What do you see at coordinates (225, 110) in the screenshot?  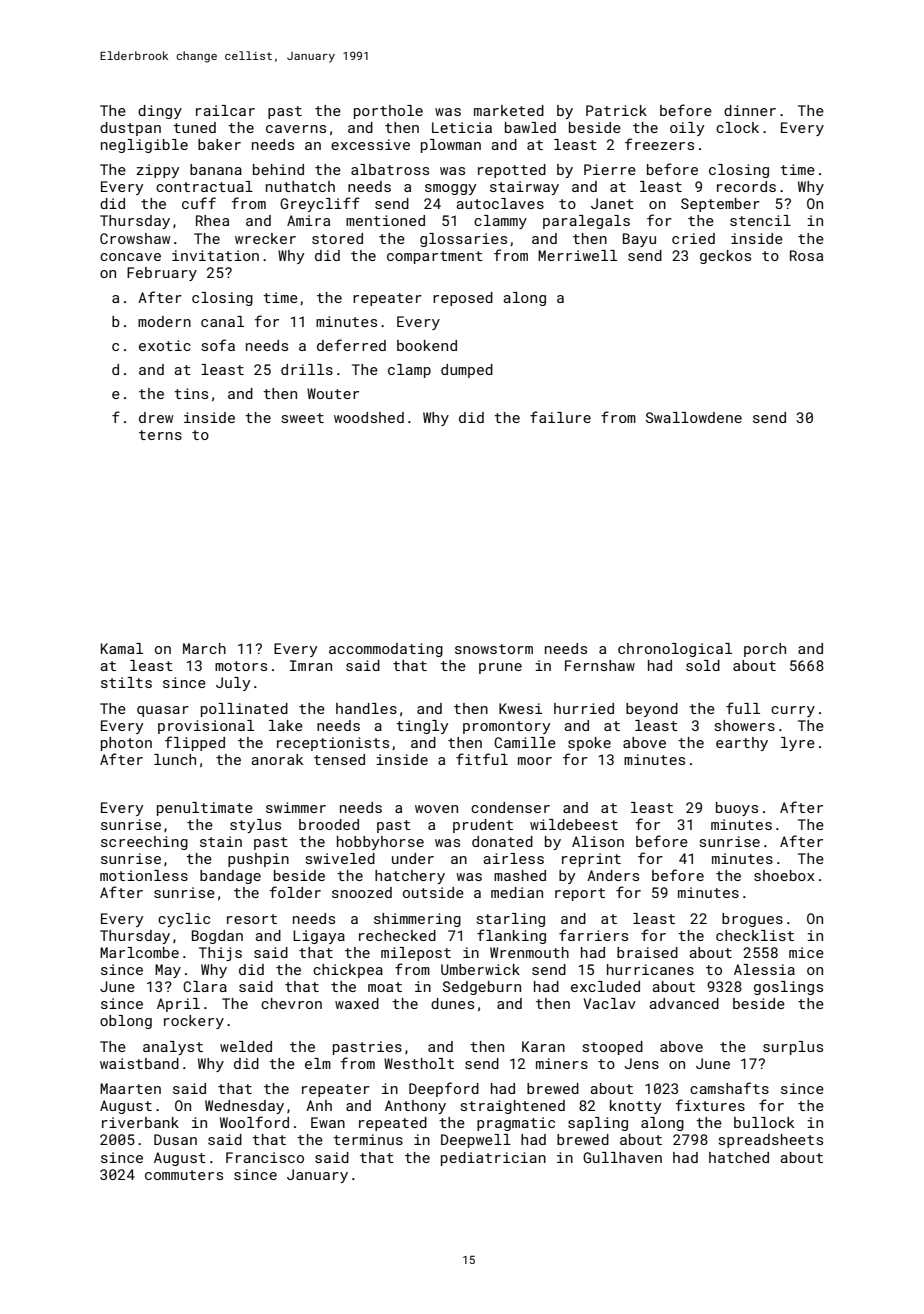 I see `railcar` at bounding box center [225, 110].
